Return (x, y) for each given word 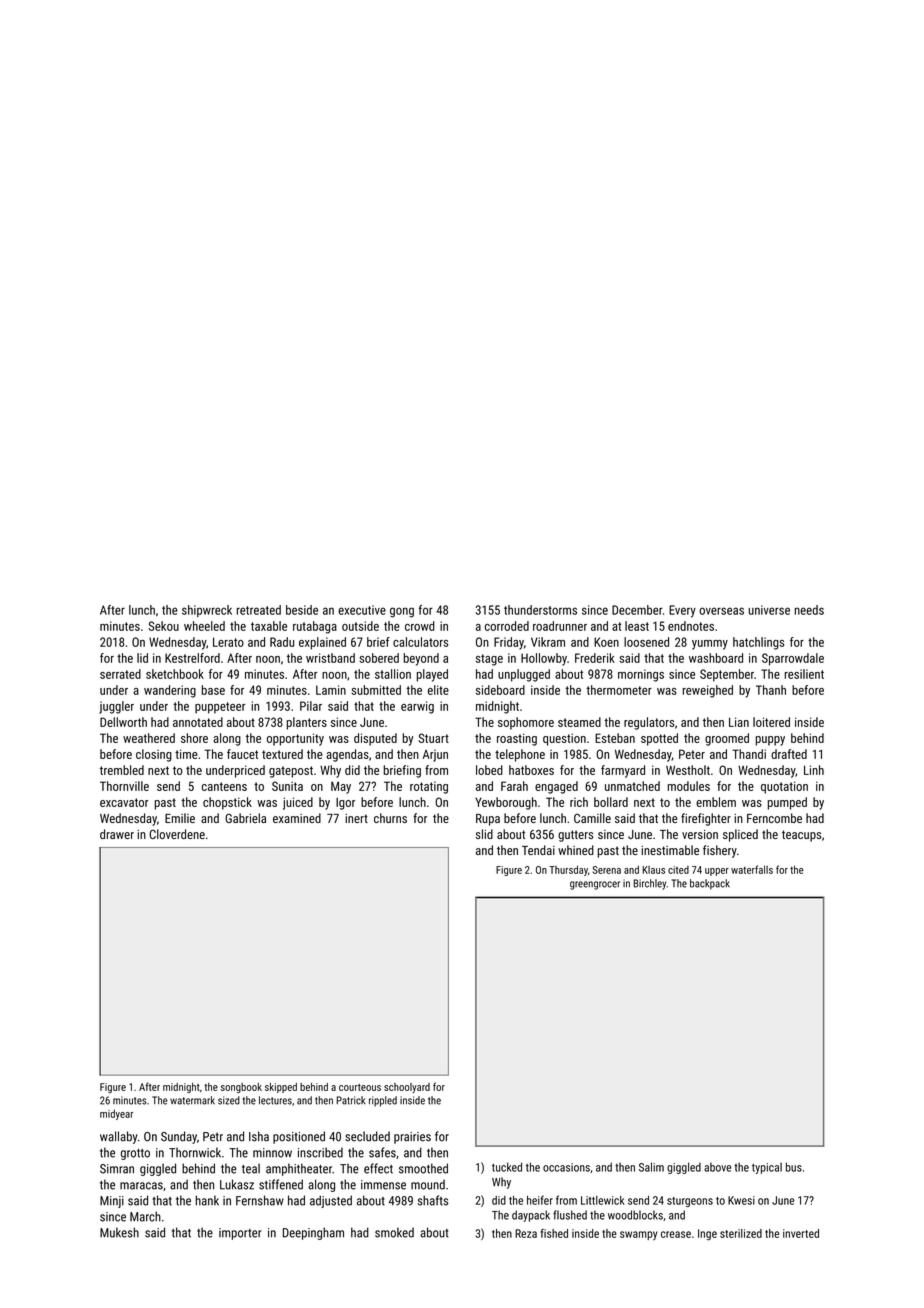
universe (769, 610)
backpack (710, 884)
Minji (112, 1202)
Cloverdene (177, 834)
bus (794, 1167)
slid (484, 834)
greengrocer (595, 885)
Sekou (163, 626)
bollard (611, 802)
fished (554, 1233)
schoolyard (407, 1088)
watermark (192, 1100)
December (637, 610)
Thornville (124, 786)
